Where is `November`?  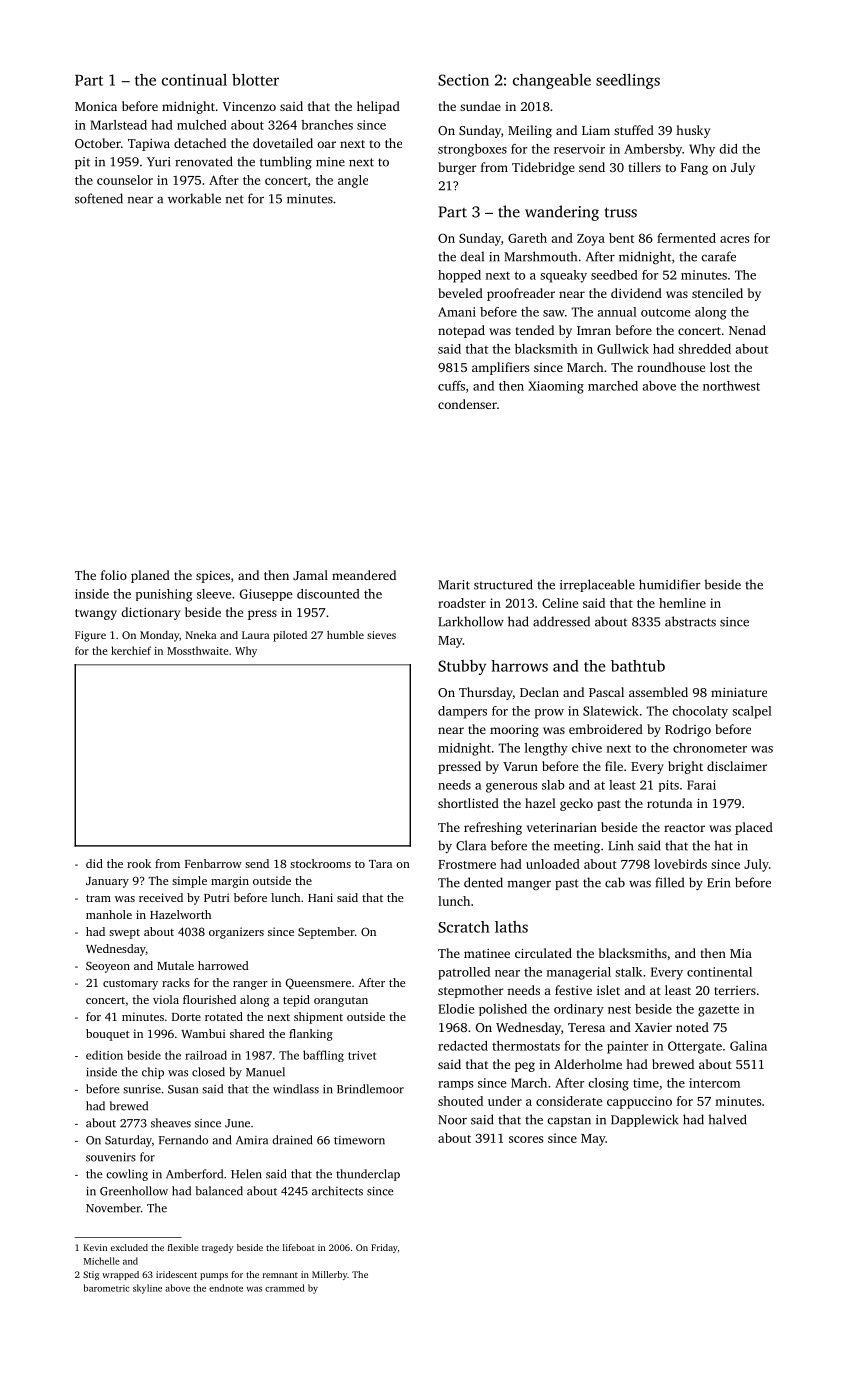 November is located at coordinates (113, 1208).
